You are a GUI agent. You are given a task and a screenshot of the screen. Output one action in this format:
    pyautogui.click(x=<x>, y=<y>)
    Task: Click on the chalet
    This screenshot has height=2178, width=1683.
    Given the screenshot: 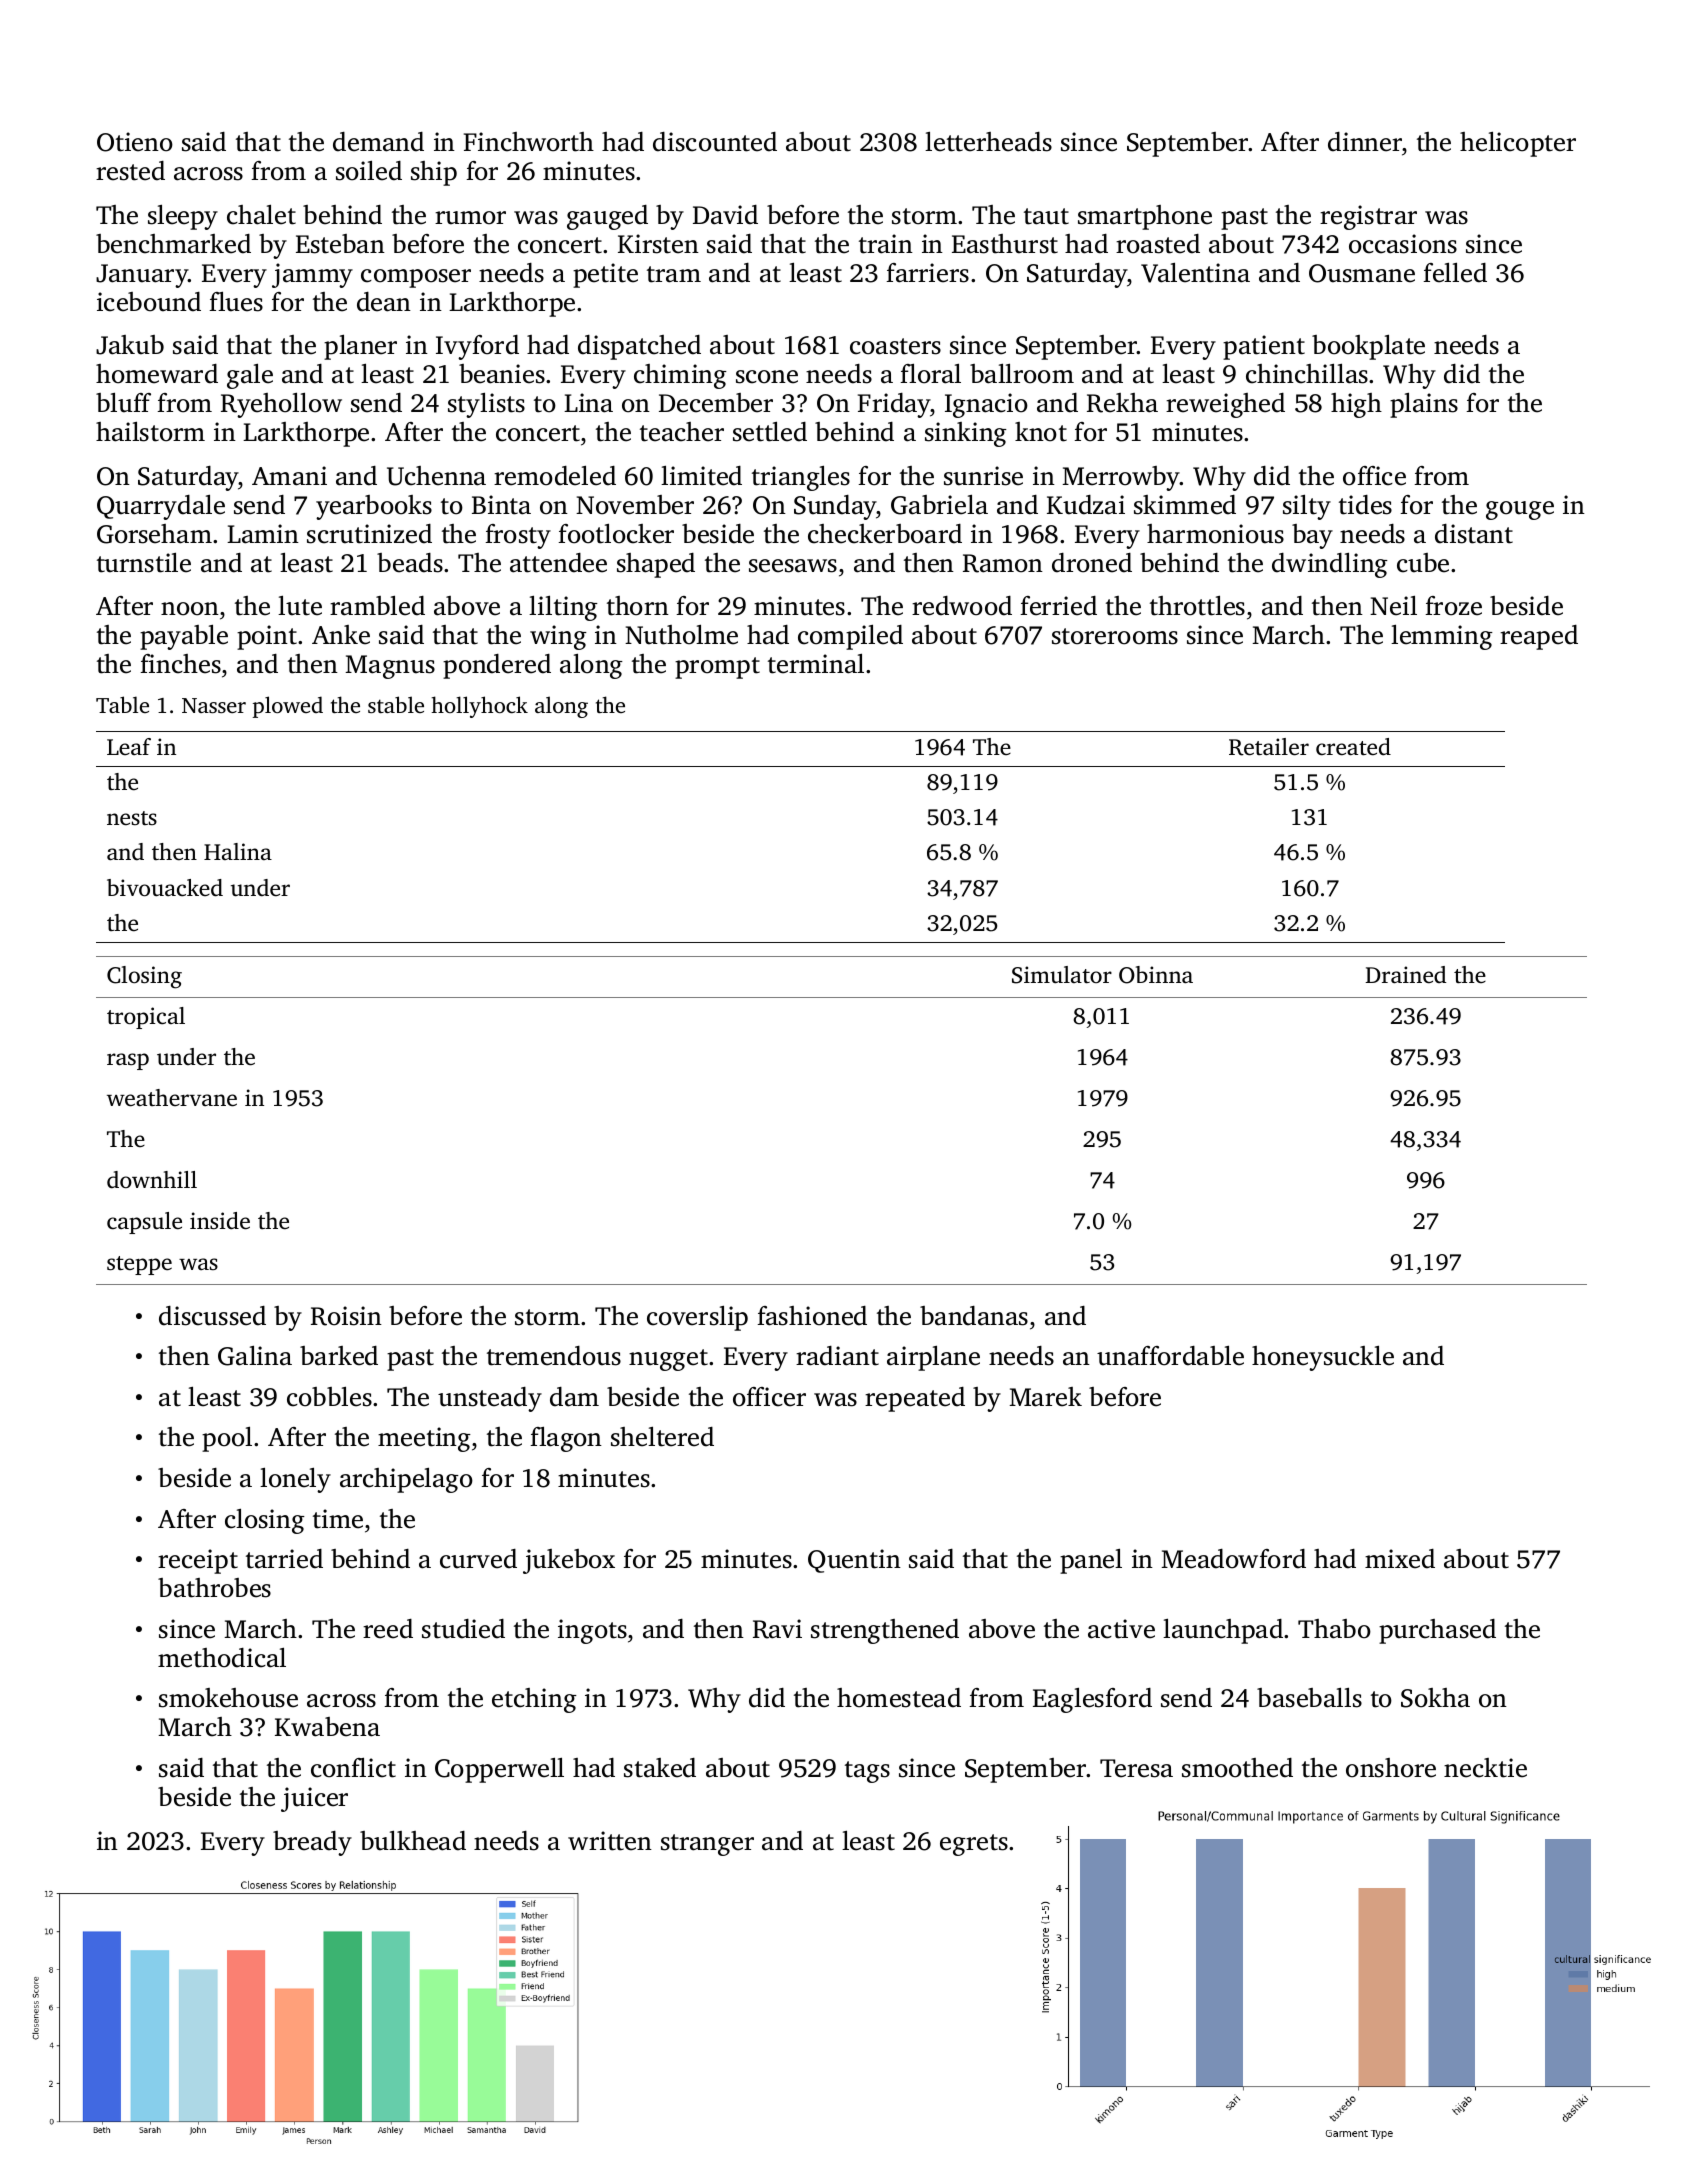 What is the action you would take?
    pyautogui.click(x=261, y=215)
